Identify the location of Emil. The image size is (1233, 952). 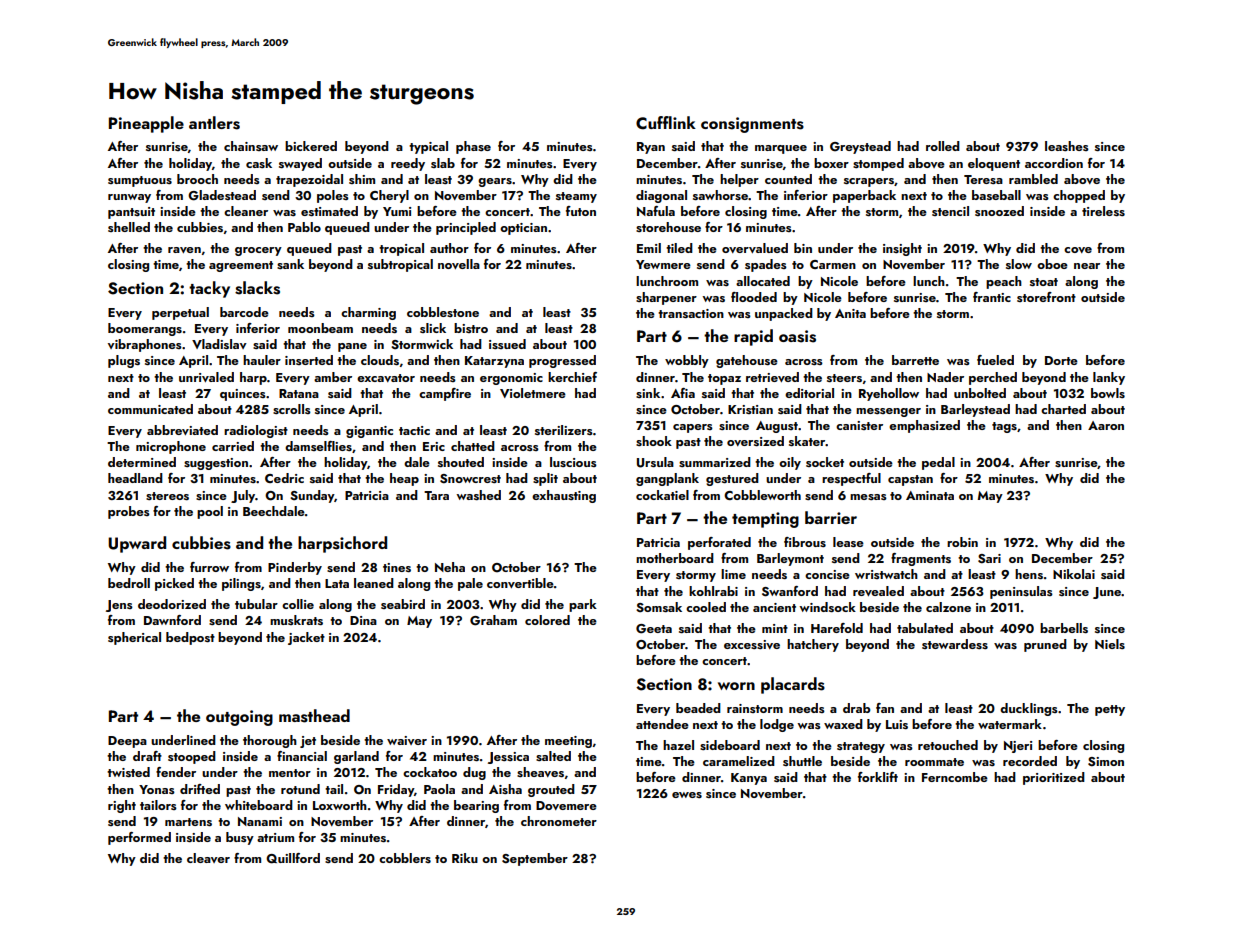
(649, 248).
